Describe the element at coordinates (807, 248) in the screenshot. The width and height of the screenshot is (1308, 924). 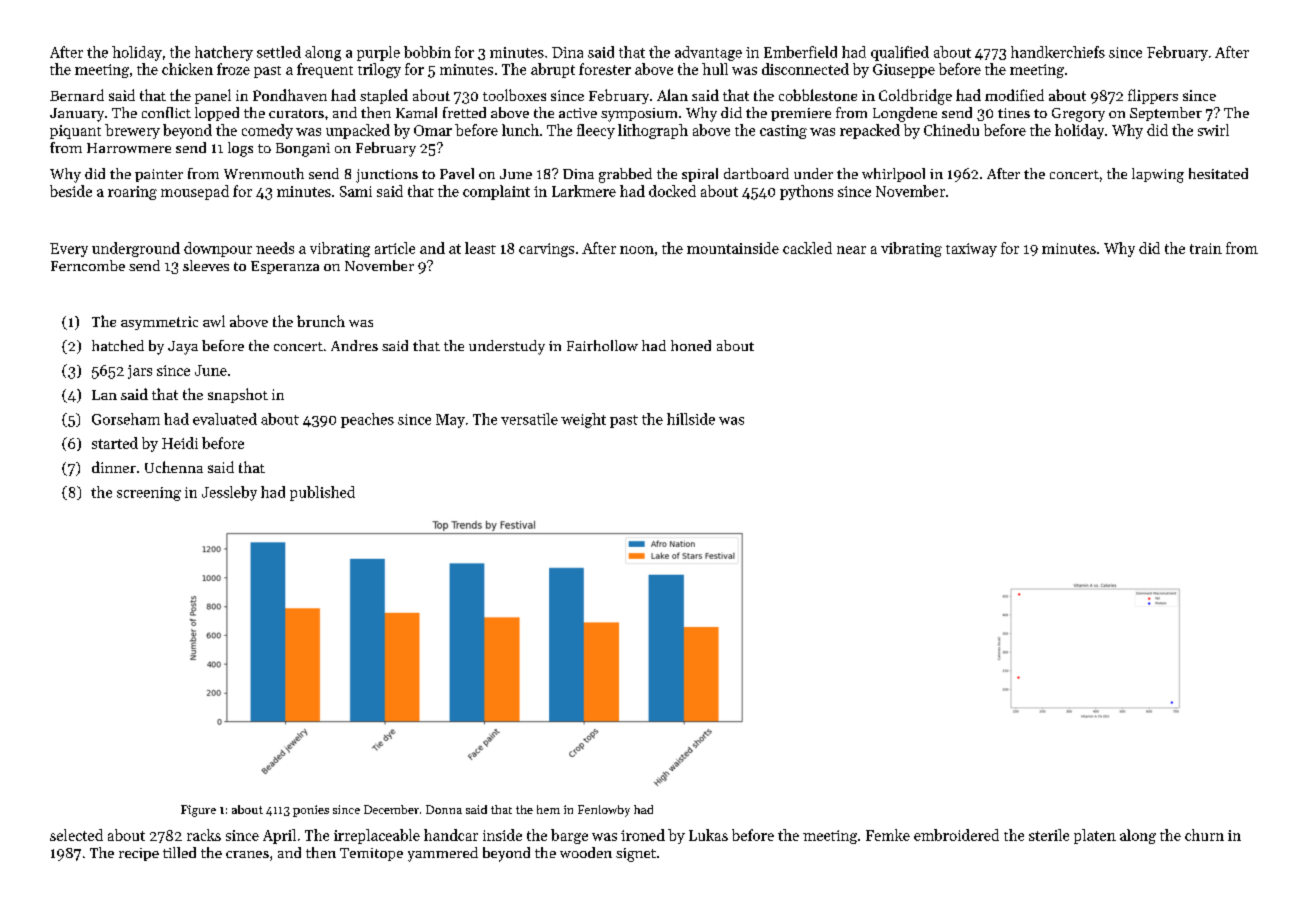
I see `cackled` at that location.
